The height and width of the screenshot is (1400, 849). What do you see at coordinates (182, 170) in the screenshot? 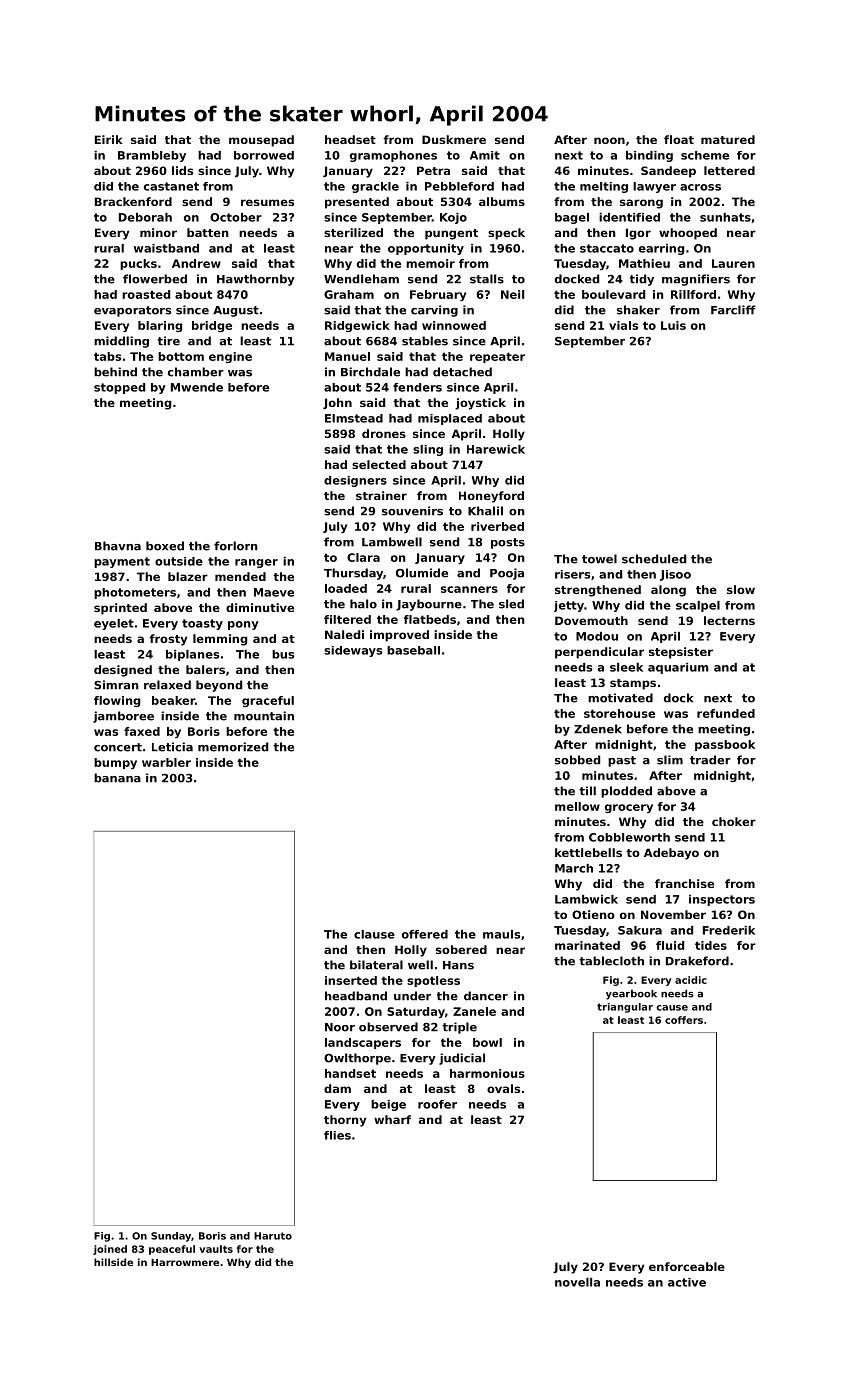
I see `lids` at bounding box center [182, 170].
